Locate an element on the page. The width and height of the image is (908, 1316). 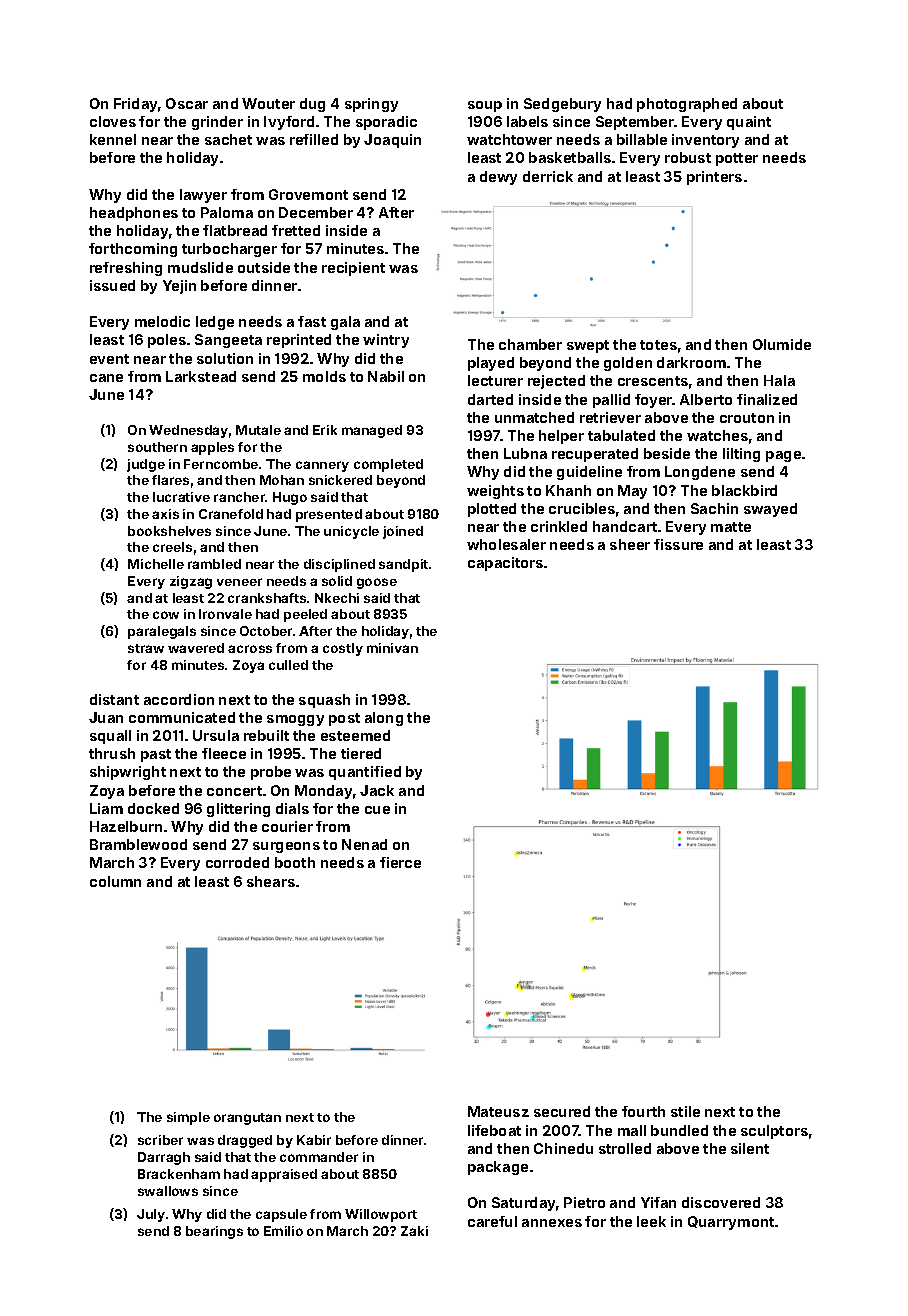
swept is located at coordinates (588, 346).
